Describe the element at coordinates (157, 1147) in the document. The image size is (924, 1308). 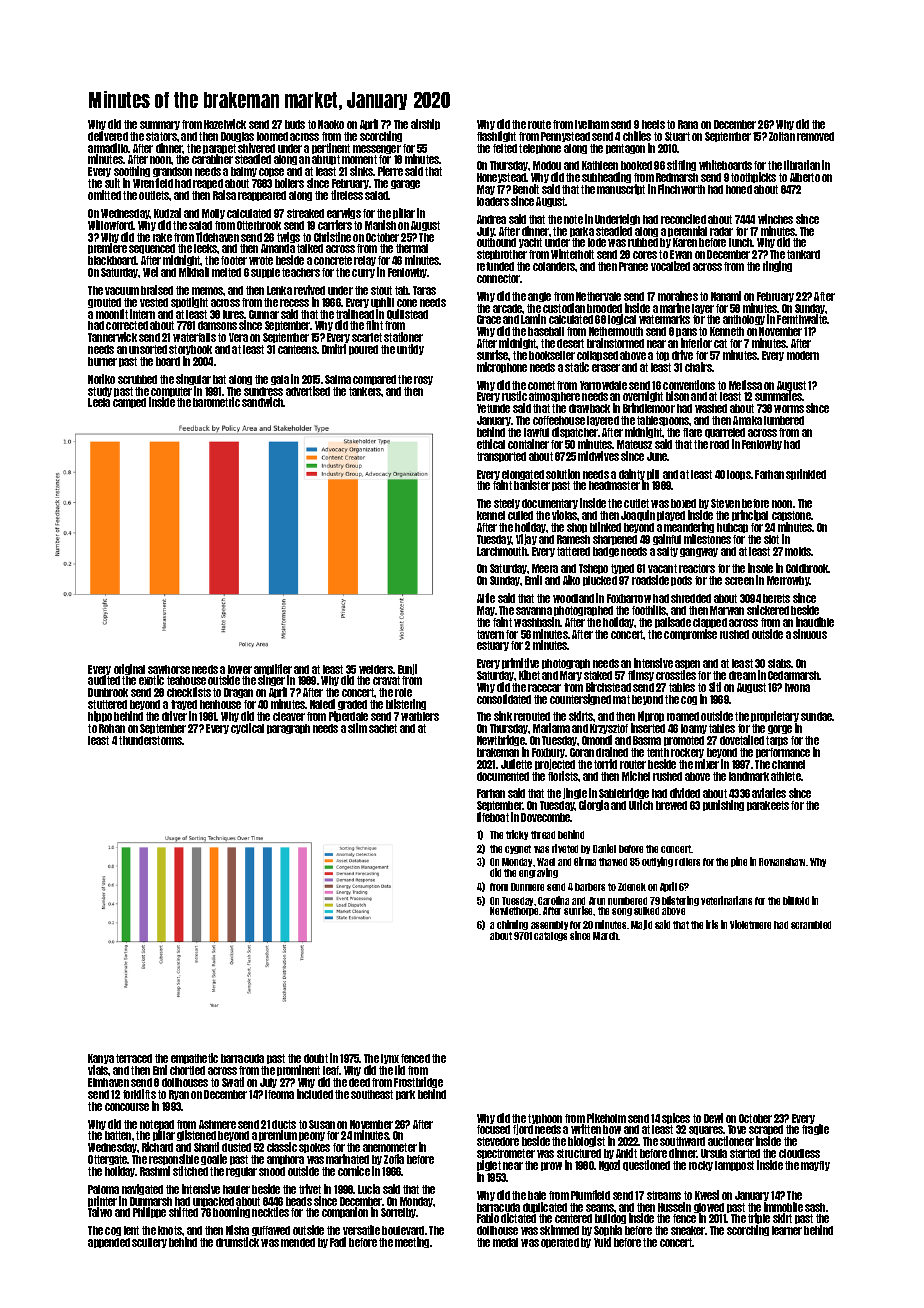
I see `Richard` at that location.
